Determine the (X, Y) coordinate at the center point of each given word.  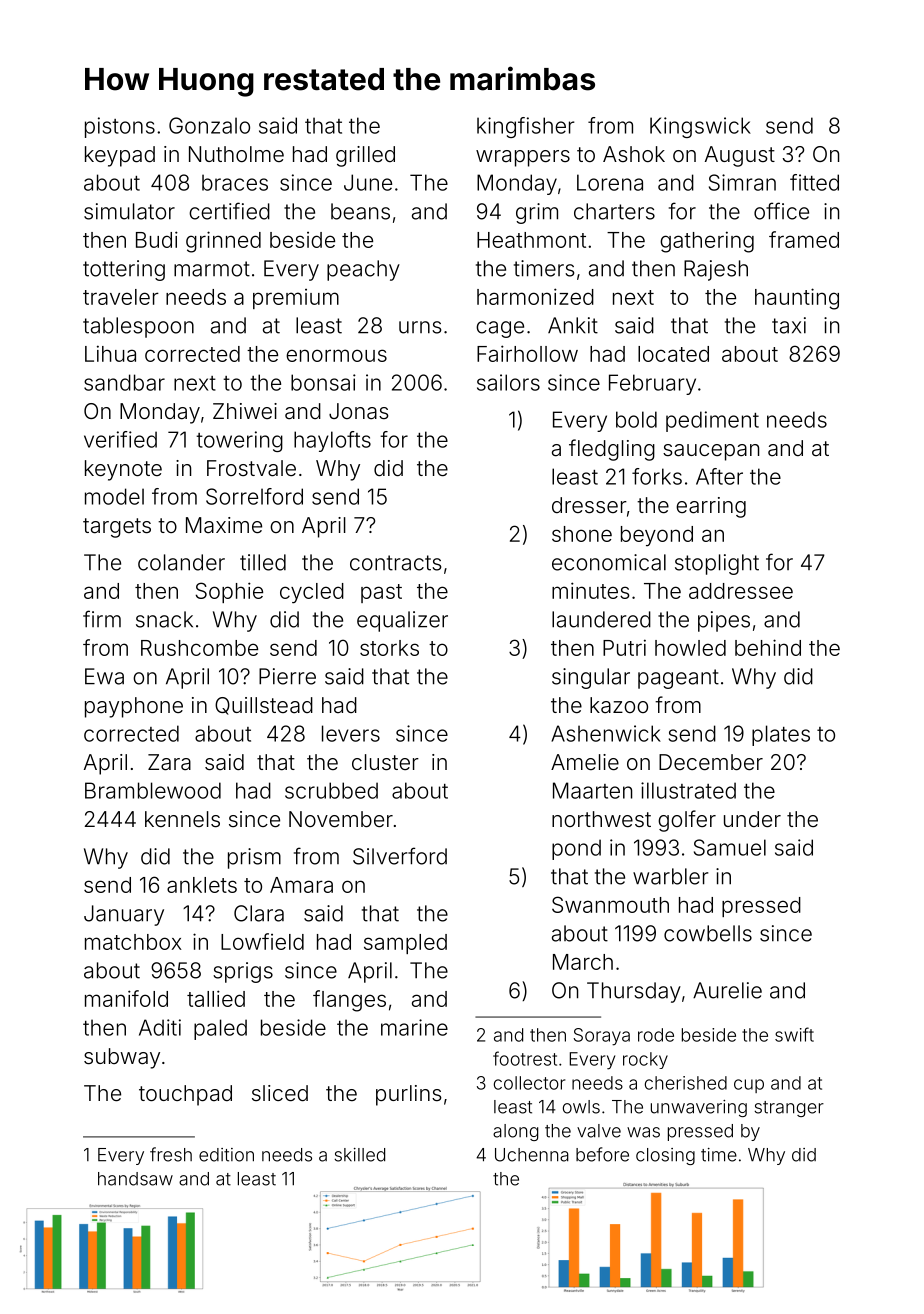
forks (657, 476)
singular (591, 678)
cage (500, 329)
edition (226, 1155)
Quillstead (264, 706)
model (114, 496)
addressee (741, 591)
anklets (202, 885)
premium (296, 299)
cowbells (708, 933)
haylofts (332, 441)
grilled (365, 156)
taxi (789, 325)
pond (576, 849)
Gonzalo (209, 125)
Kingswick (700, 127)
